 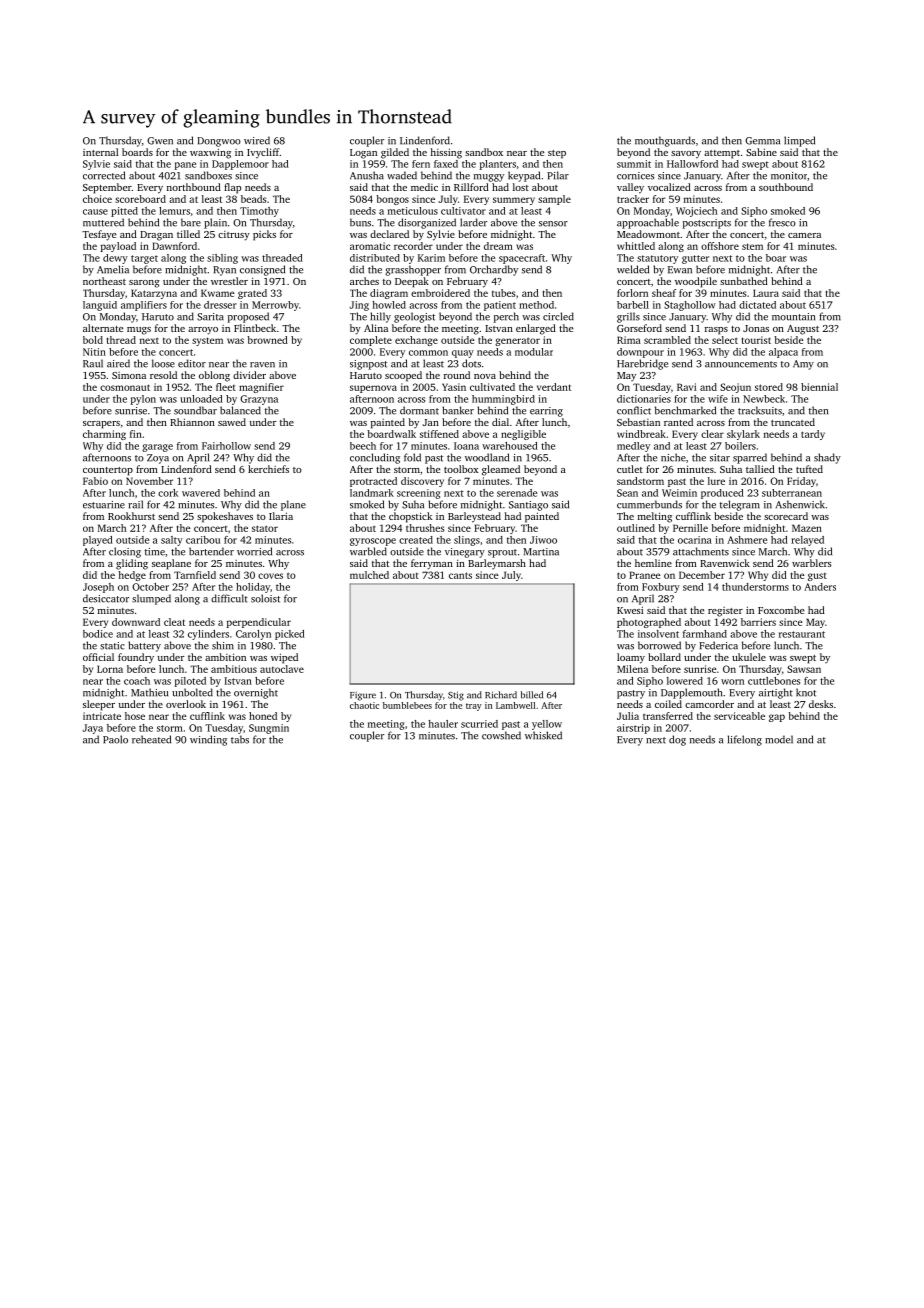 What do you see at coordinates (690, 306) in the screenshot?
I see `Staghollow` at bounding box center [690, 306].
